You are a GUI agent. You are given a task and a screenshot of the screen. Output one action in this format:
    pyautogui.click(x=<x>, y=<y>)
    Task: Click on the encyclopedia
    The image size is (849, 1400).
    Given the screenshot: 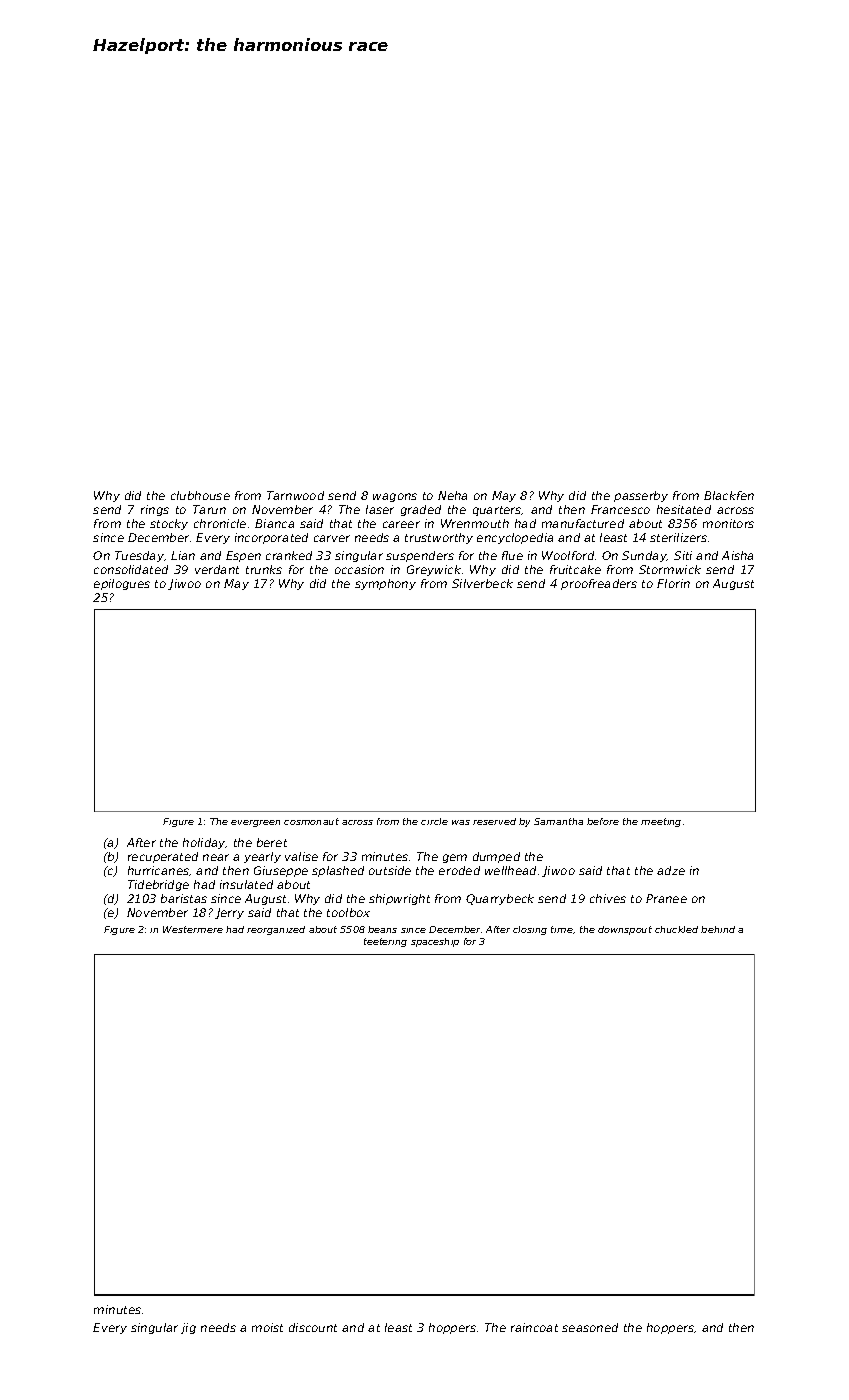 What is the action you would take?
    pyautogui.click(x=515, y=538)
